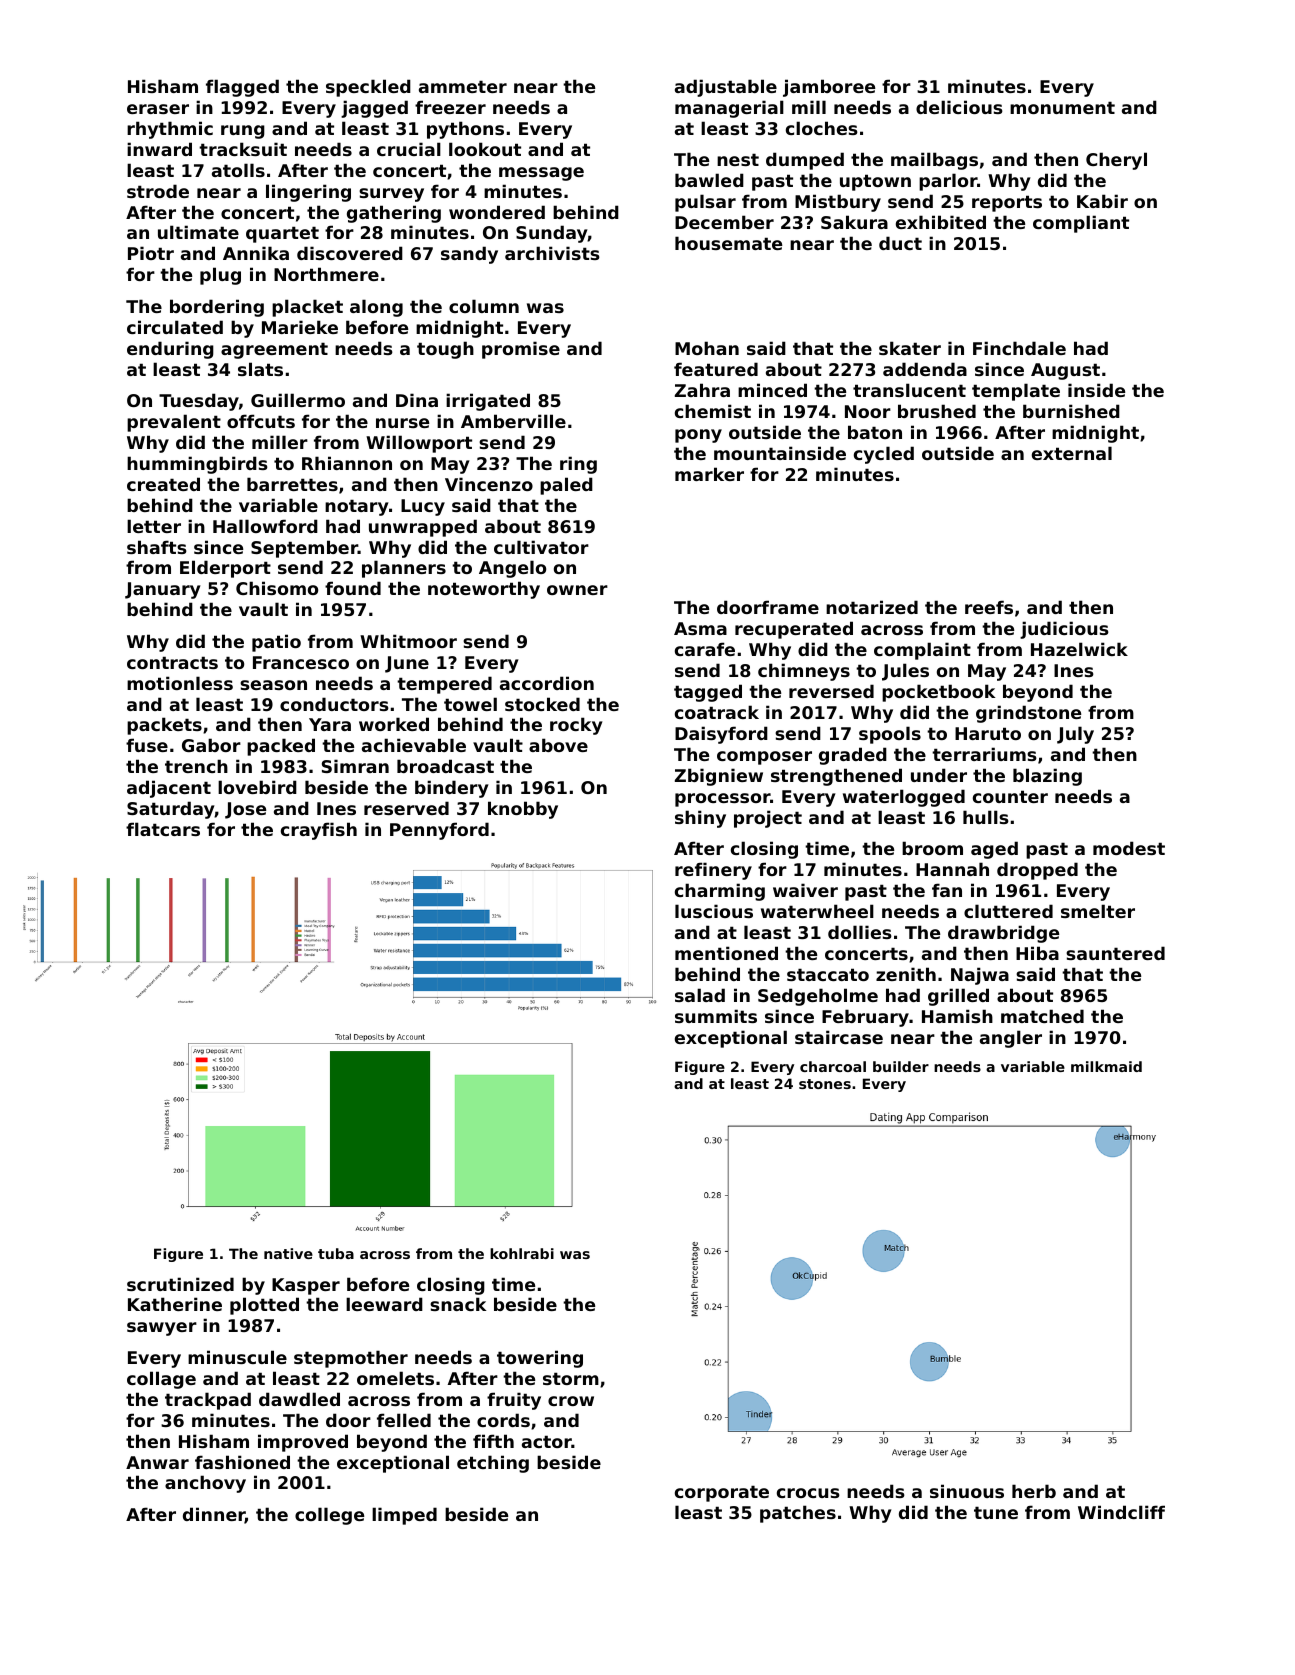  Describe the element at coordinates (288, 1253) in the document. I see `native` at that location.
